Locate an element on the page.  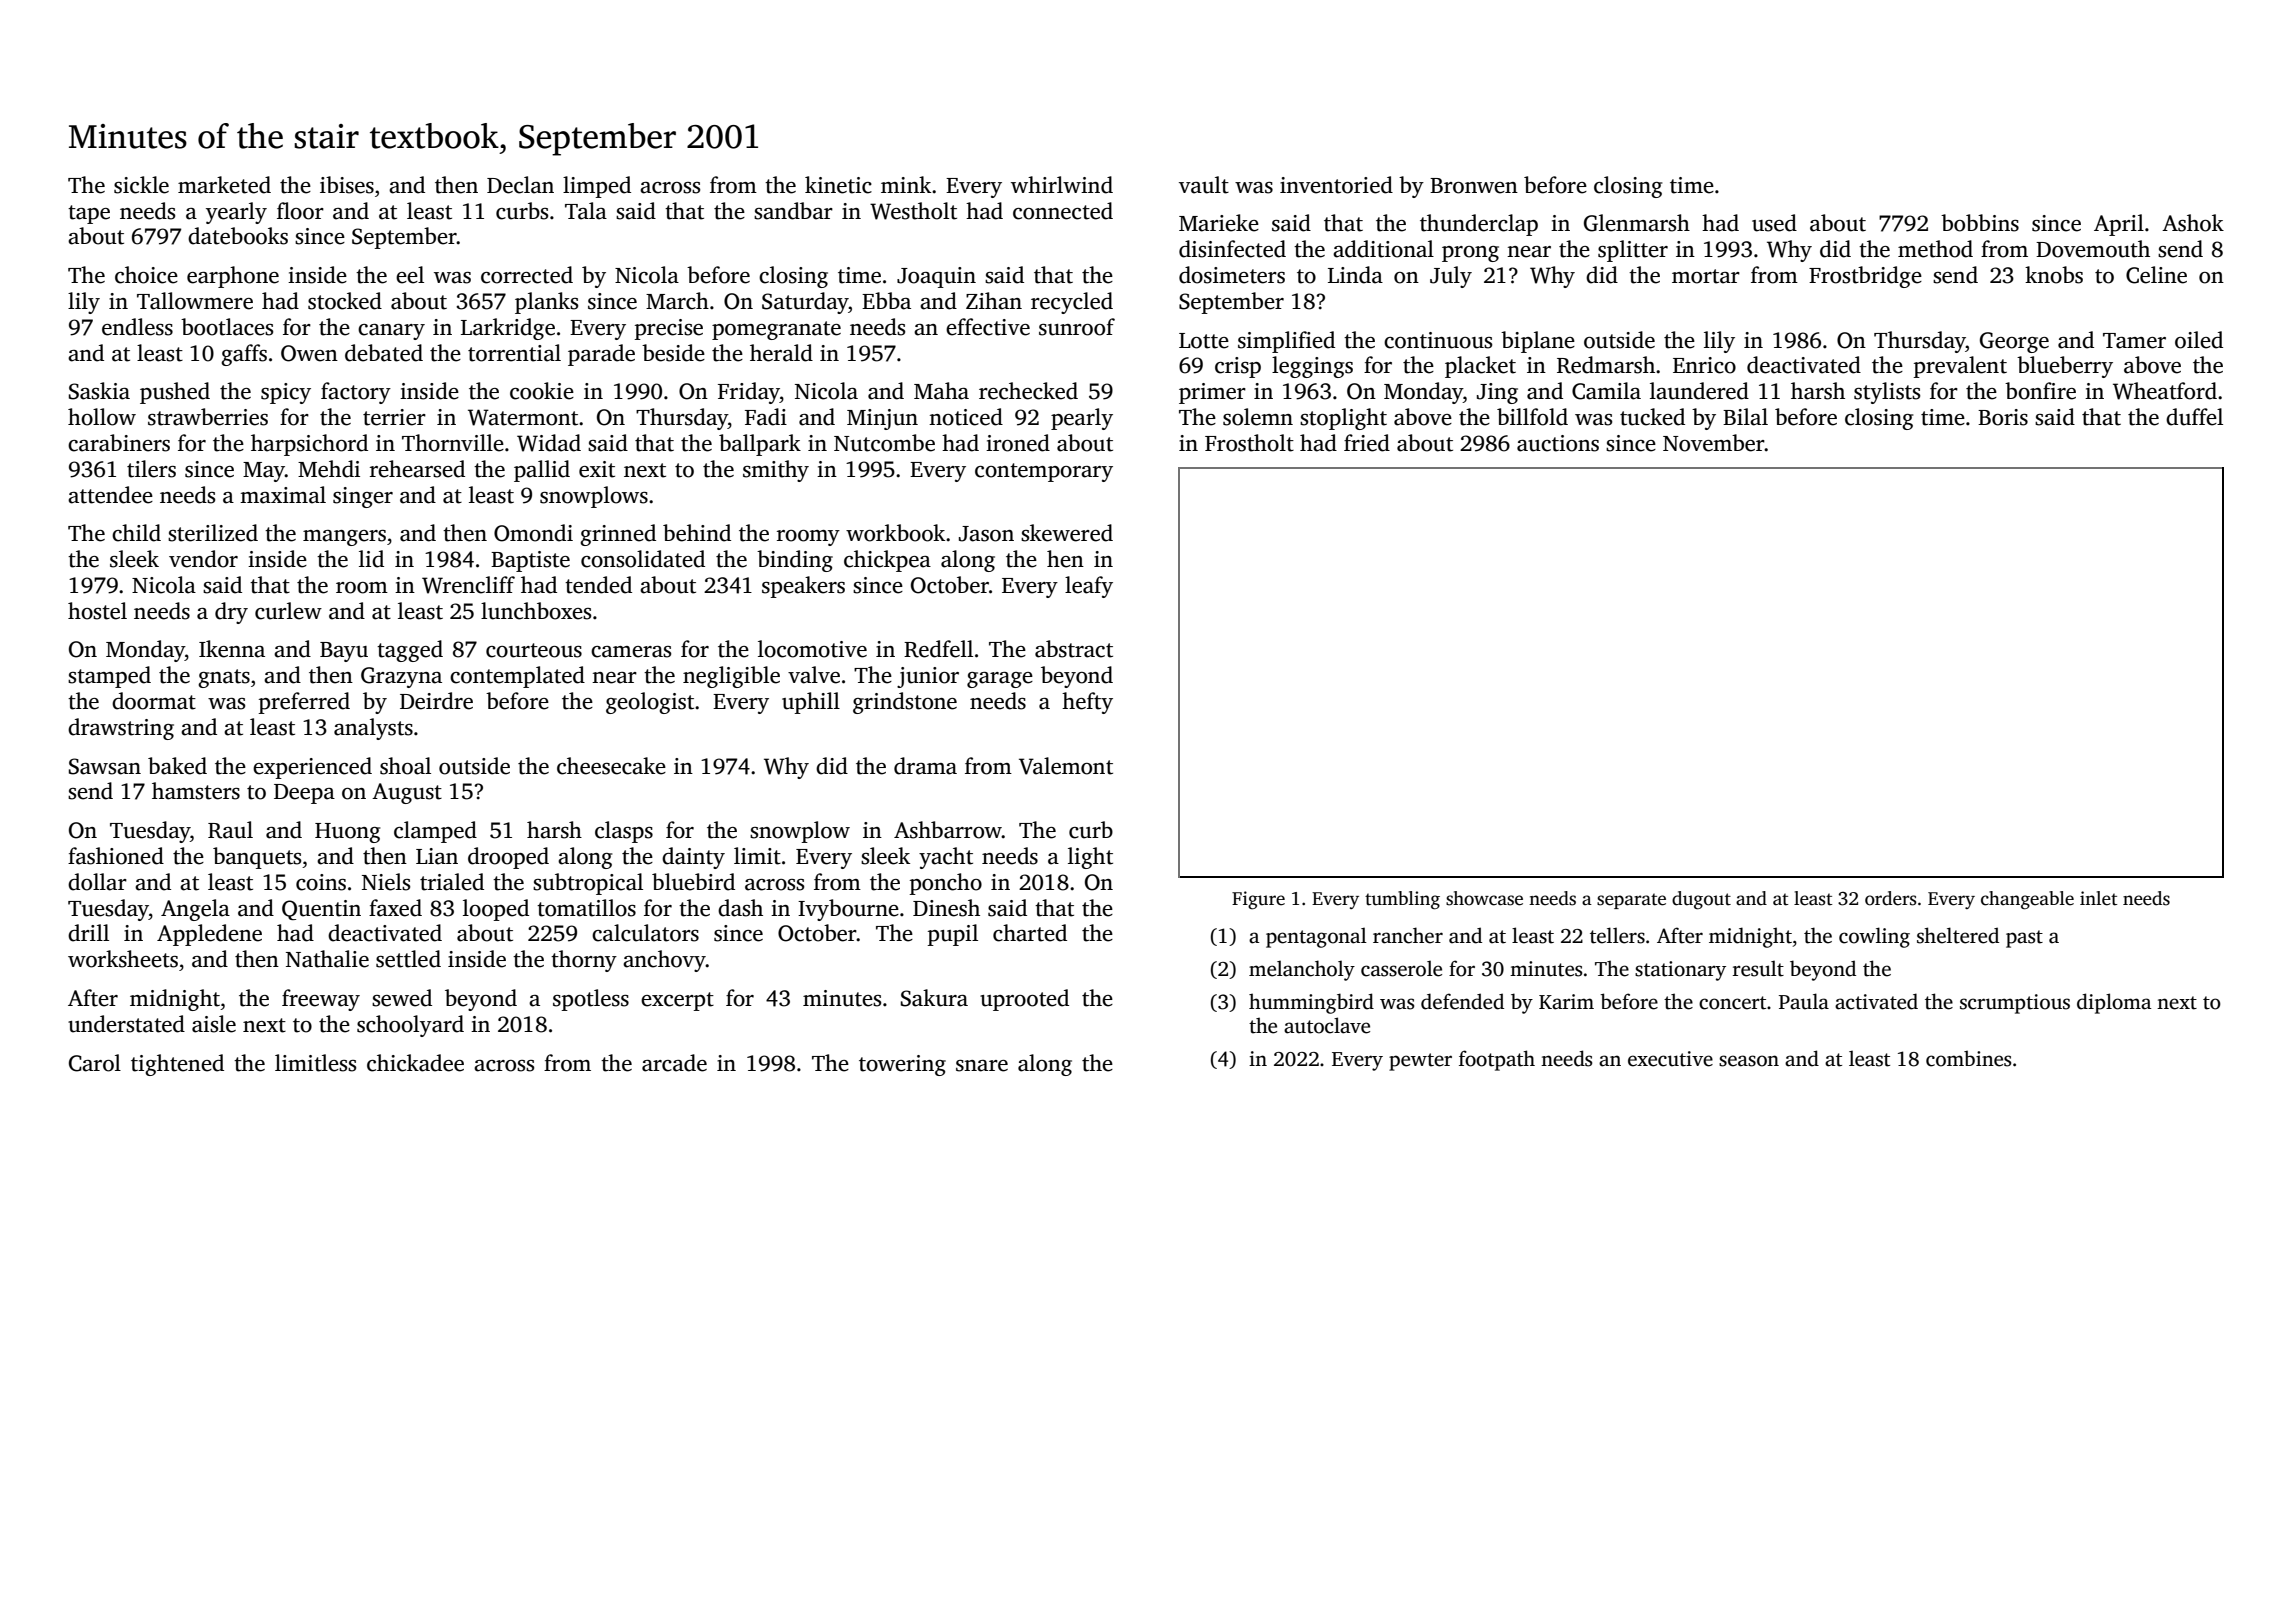
Celine is located at coordinates (2156, 275).
